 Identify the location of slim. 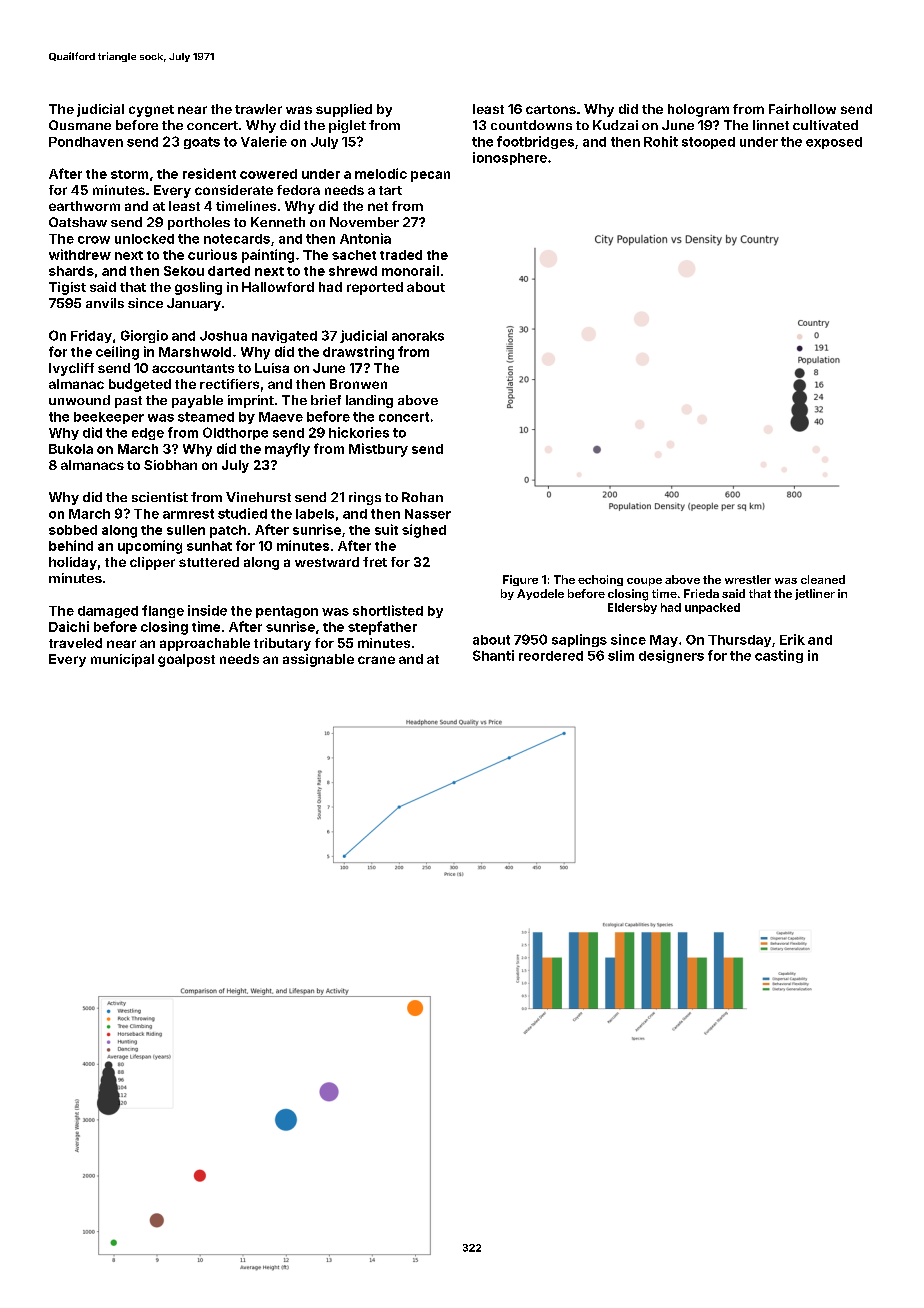
(621, 655).
